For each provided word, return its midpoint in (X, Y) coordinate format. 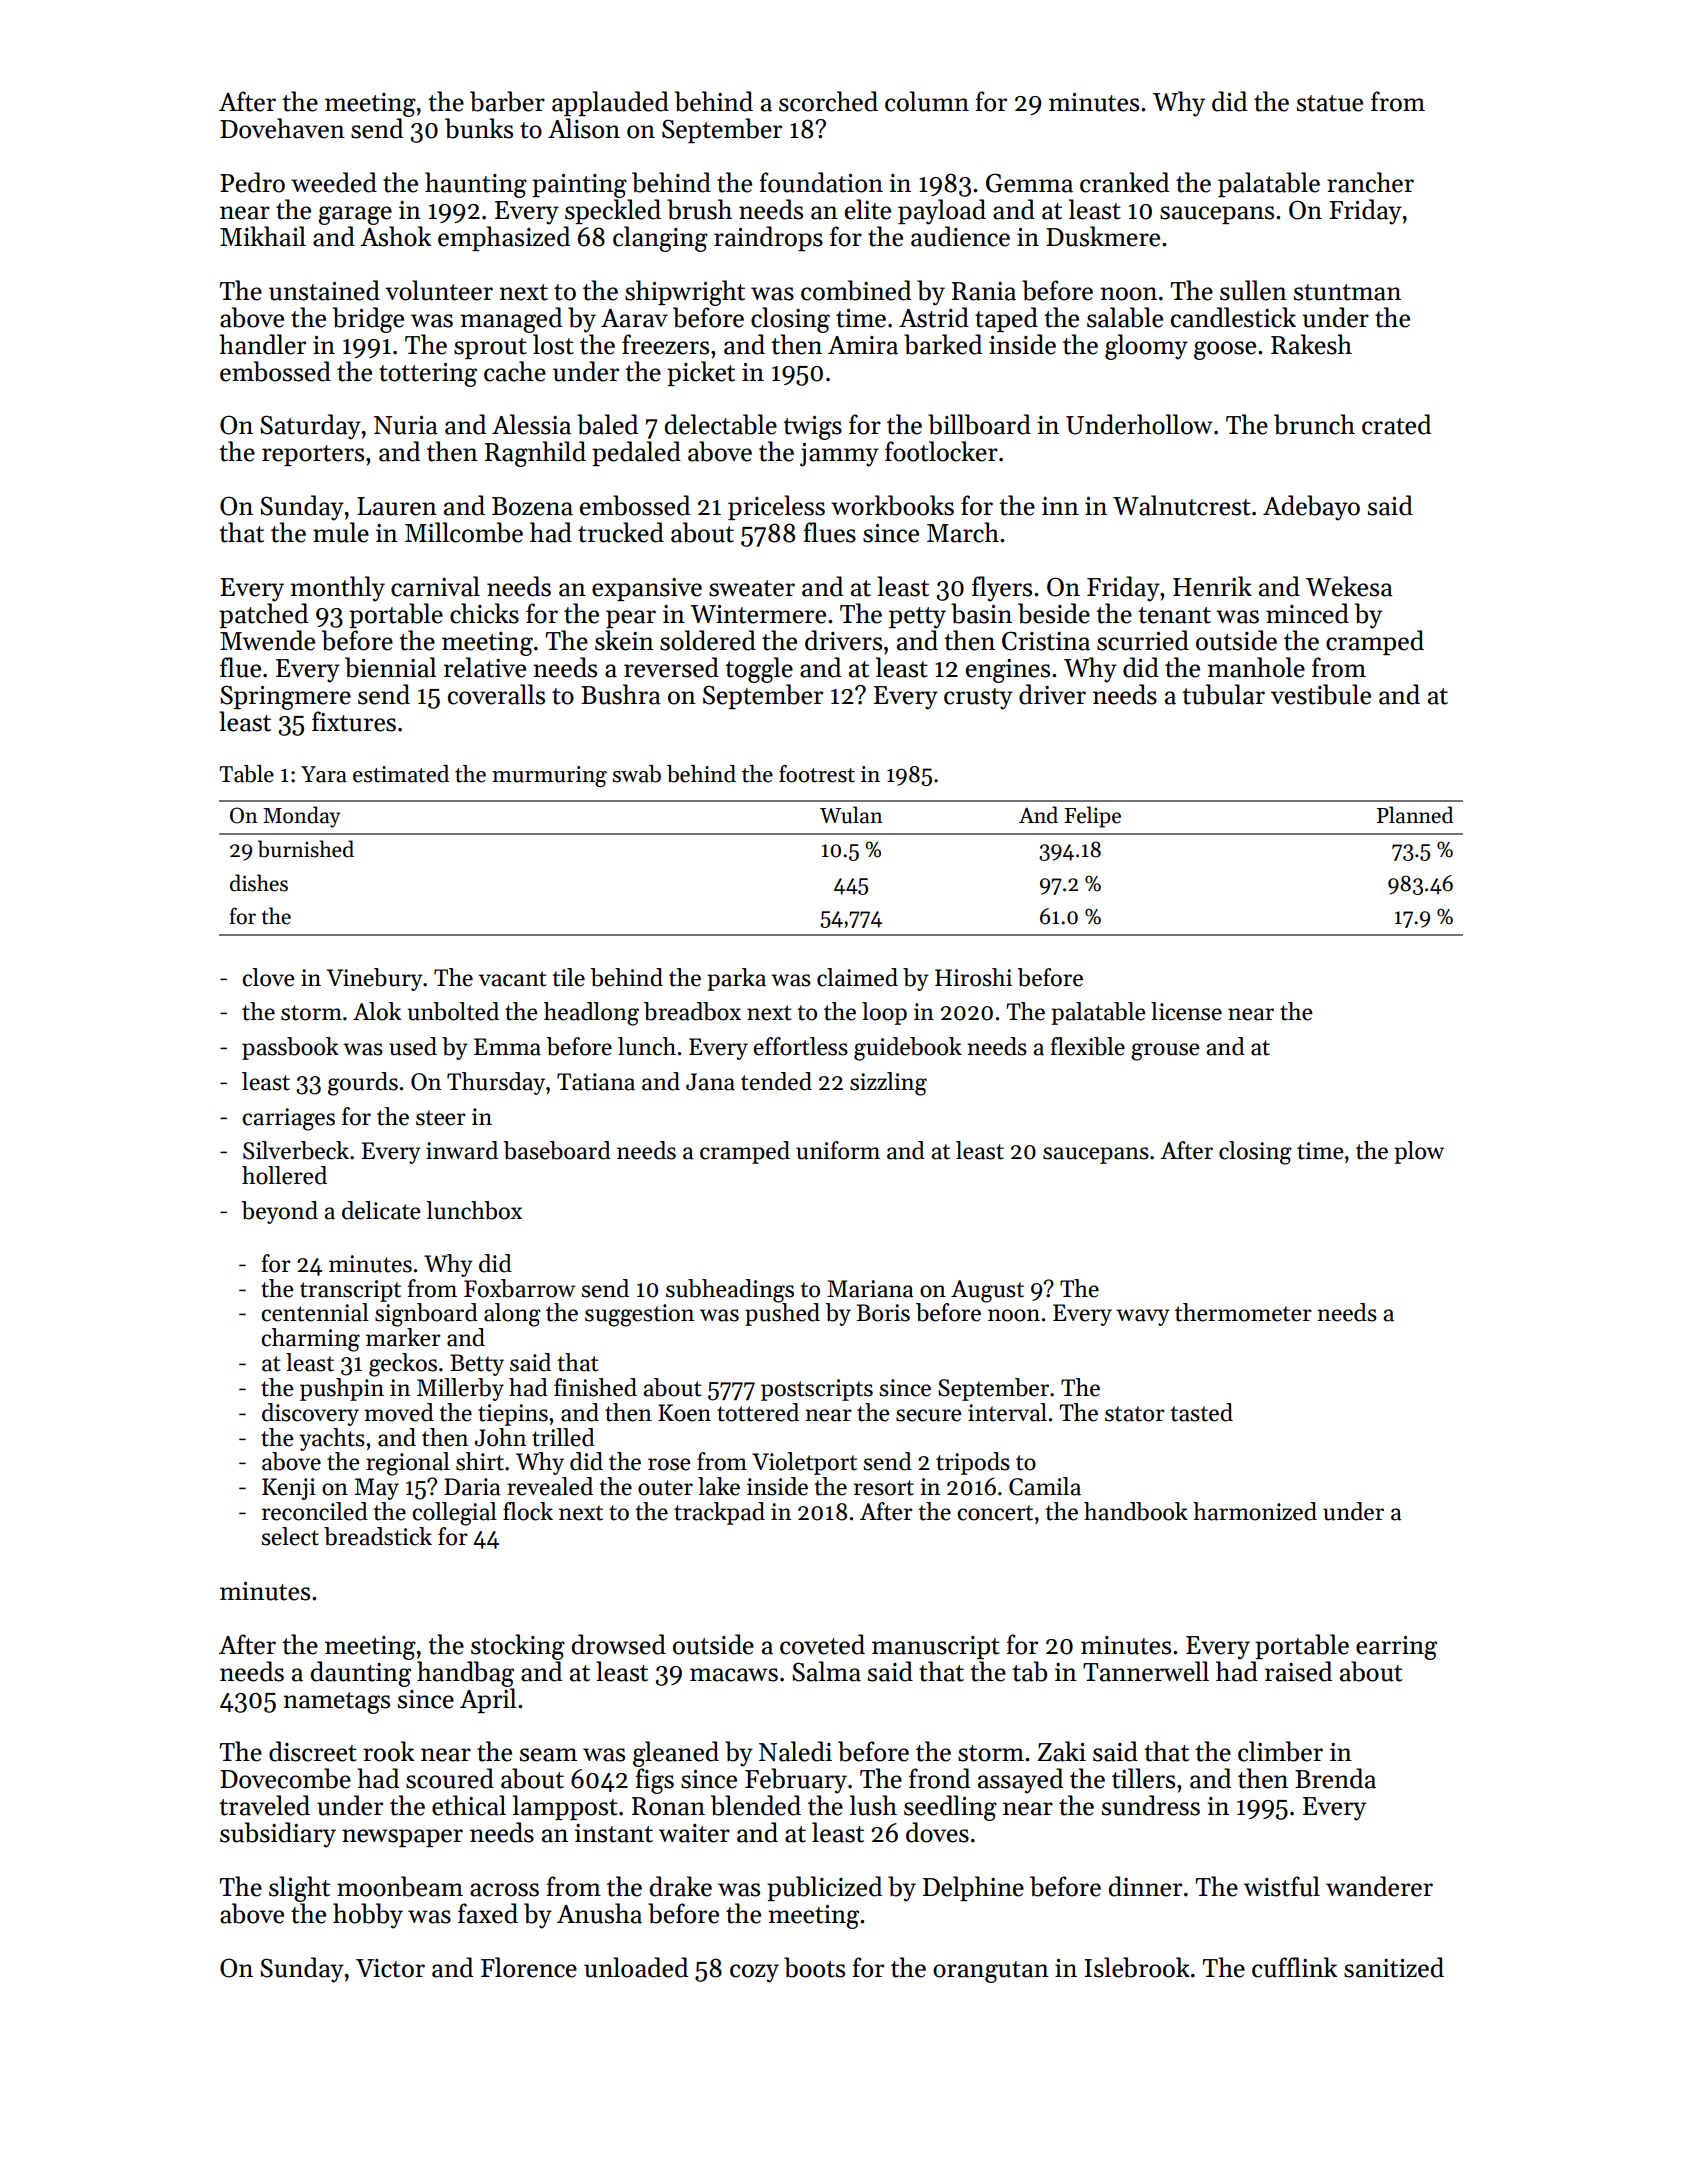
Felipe (1092, 817)
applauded (610, 103)
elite (868, 209)
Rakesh (1311, 344)
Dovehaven (282, 128)
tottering (428, 375)
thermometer (1243, 1312)
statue (1330, 103)
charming (310, 1340)
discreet (313, 1751)
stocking (518, 1647)
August (987, 1291)
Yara (324, 774)
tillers (1143, 1778)
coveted (822, 1644)
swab (636, 774)
